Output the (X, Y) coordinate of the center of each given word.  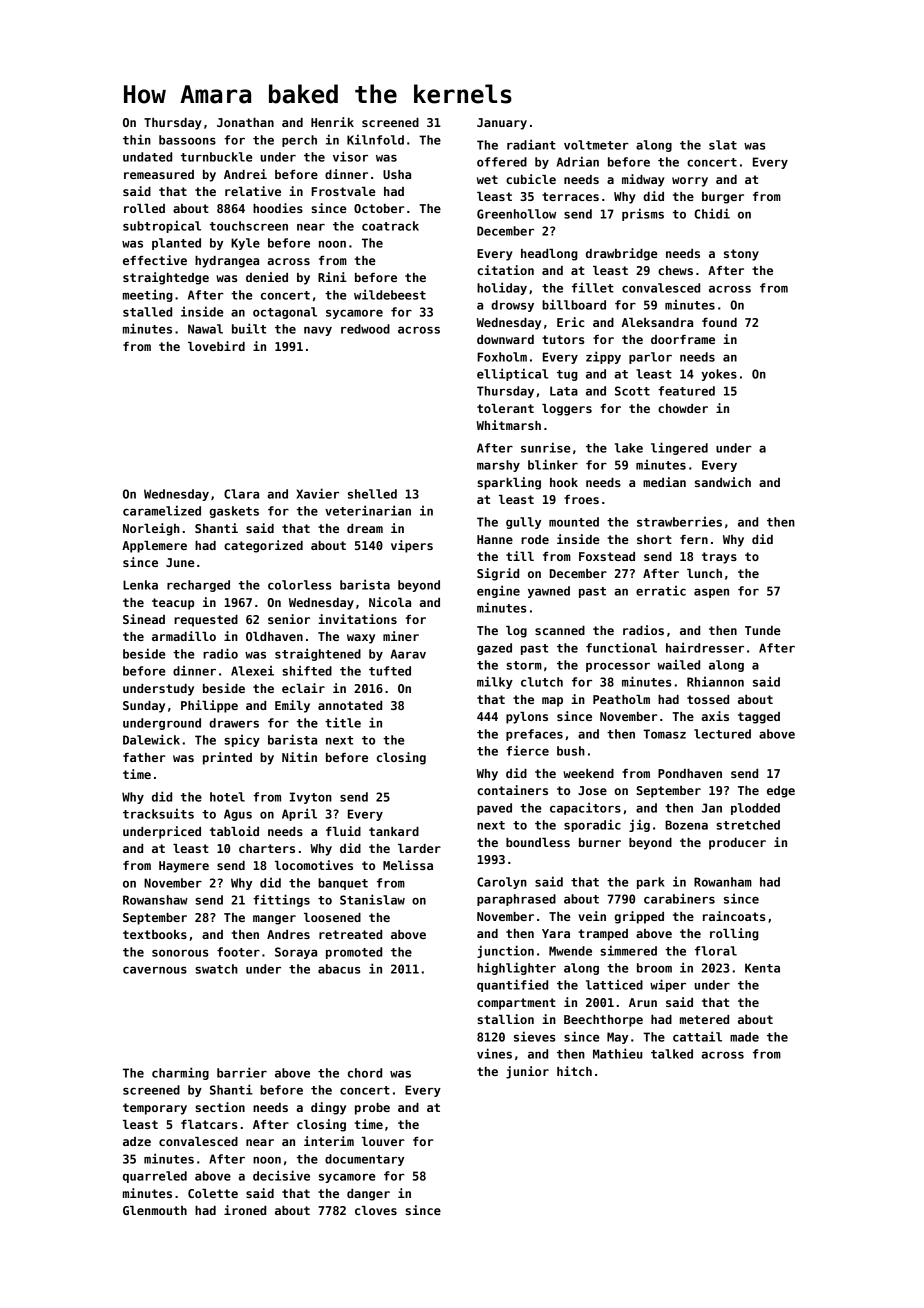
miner (401, 636)
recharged (198, 586)
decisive (281, 1175)
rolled (144, 208)
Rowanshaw (155, 900)
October (379, 208)
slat (723, 145)
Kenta (762, 968)
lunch (704, 573)
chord (365, 1073)
